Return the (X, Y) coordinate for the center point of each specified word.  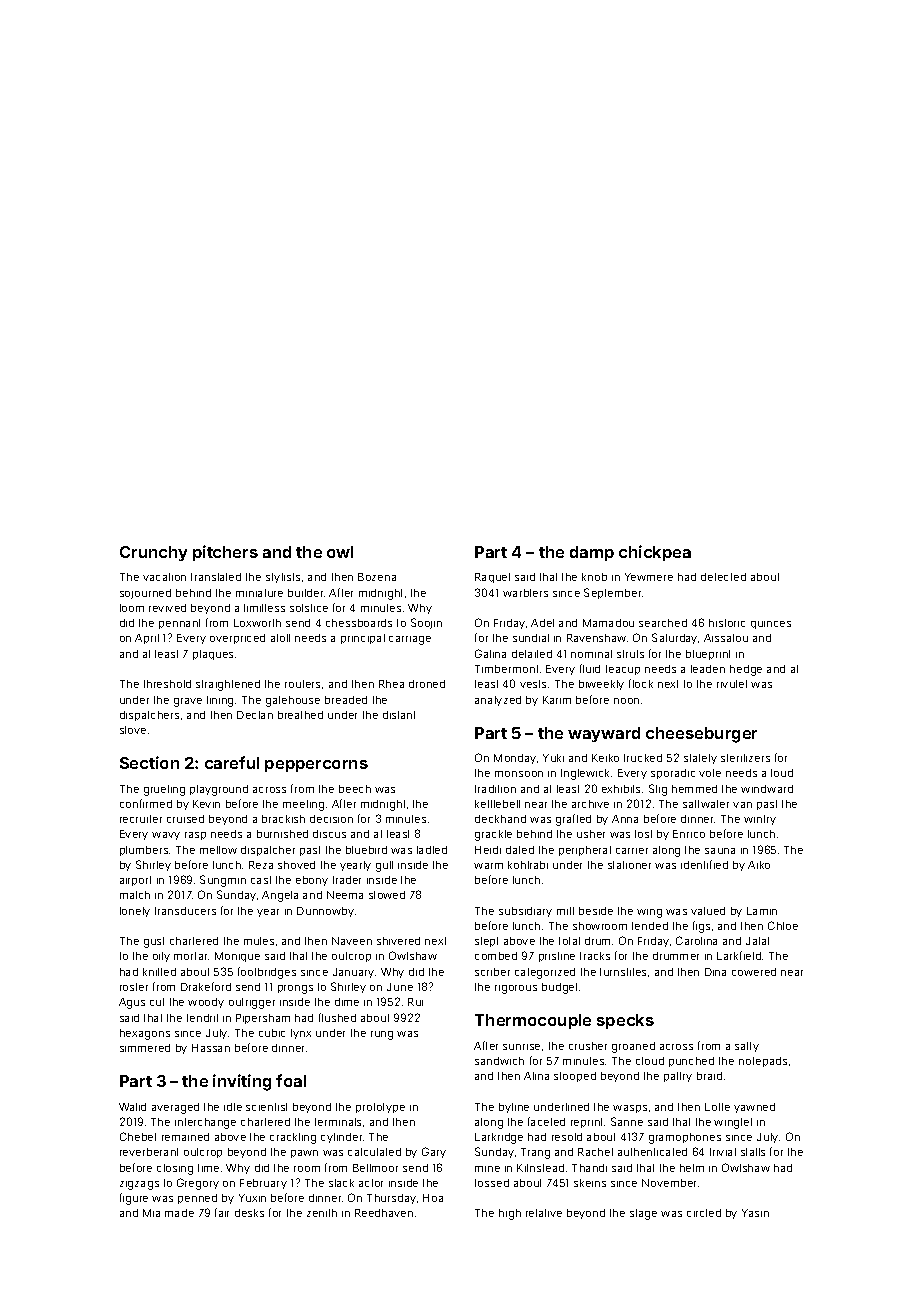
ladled (432, 850)
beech (355, 789)
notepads (763, 1062)
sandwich (499, 1061)
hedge (746, 670)
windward (767, 789)
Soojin (426, 623)
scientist (266, 1107)
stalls (753, 1152)
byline (514, 1108)
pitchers (225, 553)
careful (232, 762)
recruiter (141, 819)
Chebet (138, 1136)
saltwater (706, 804)
